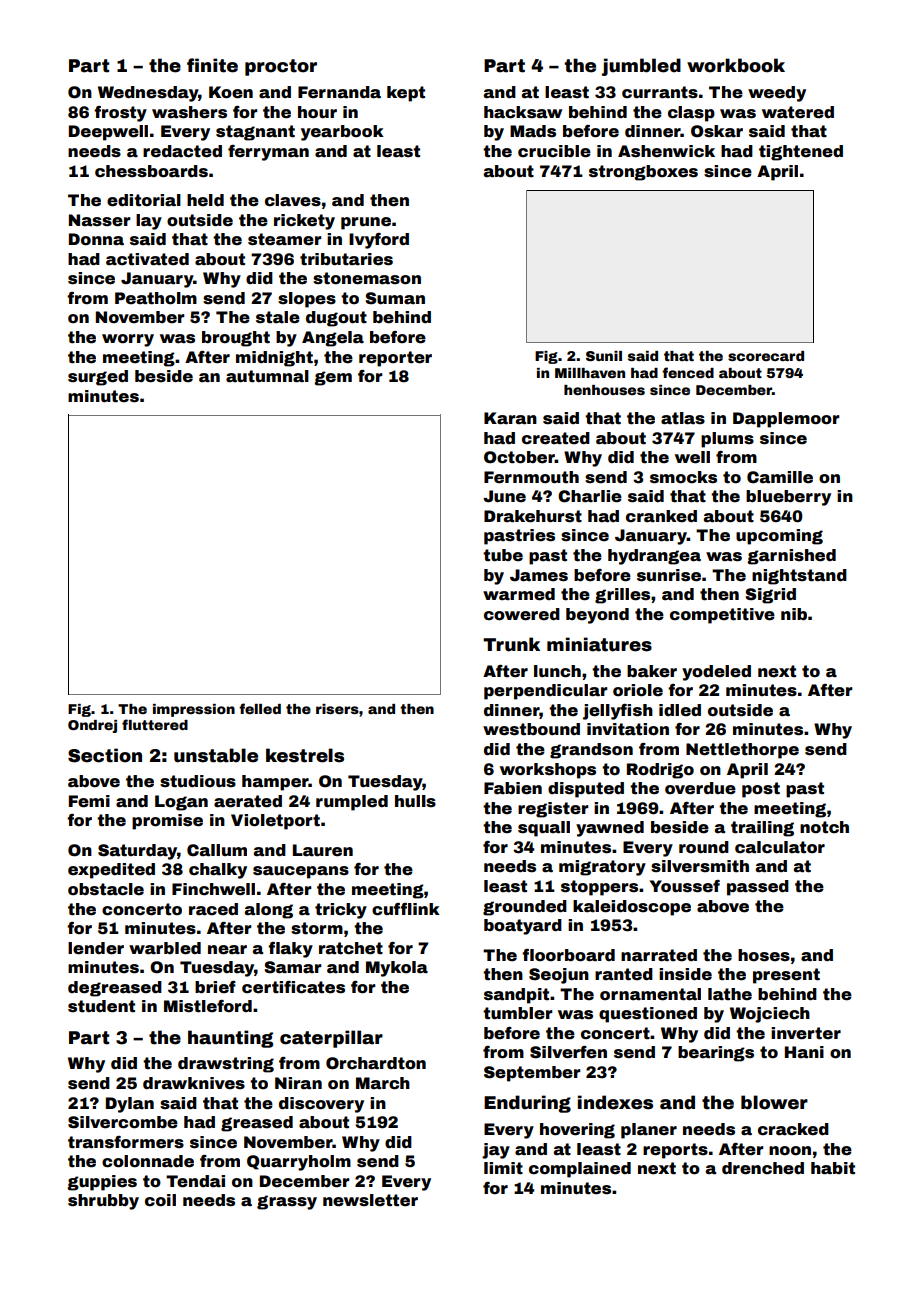  What do you see at coordinates (766, 356) in the screenshot?
I see `scorecard` at bounding box center [766, 356].
